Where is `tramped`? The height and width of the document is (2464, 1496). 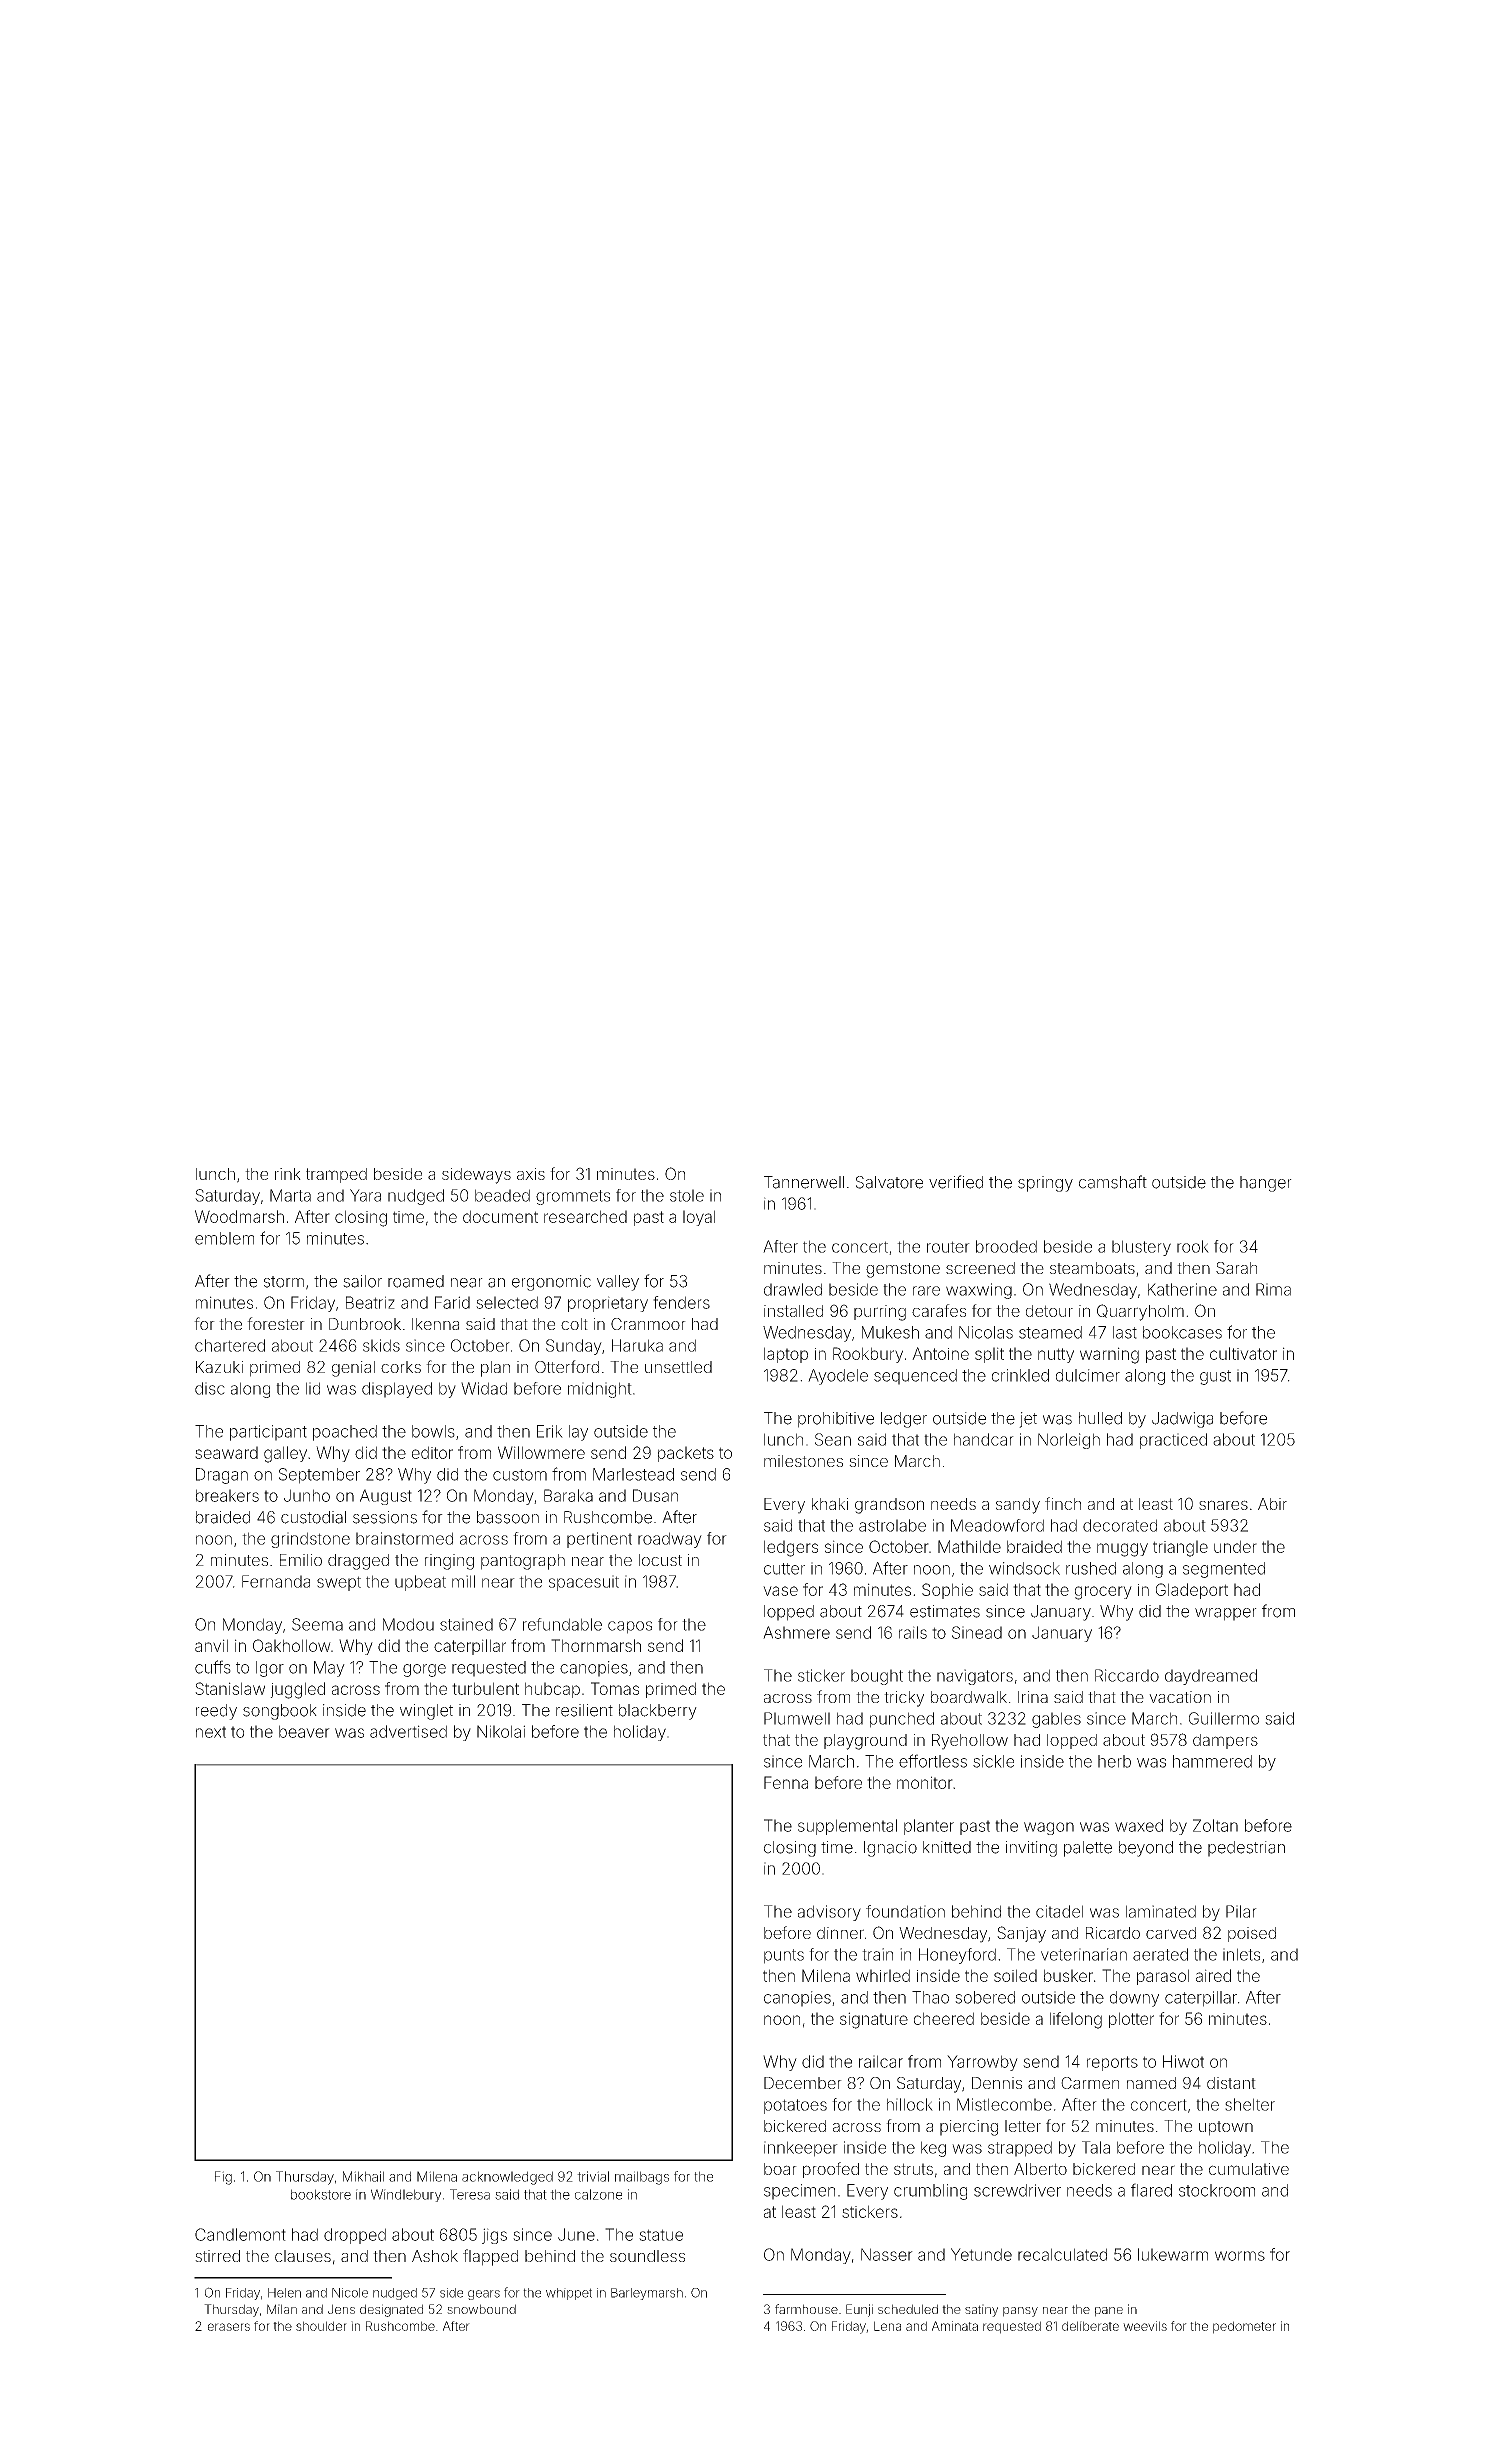
tramped is located at coordinates (336, 1175).
